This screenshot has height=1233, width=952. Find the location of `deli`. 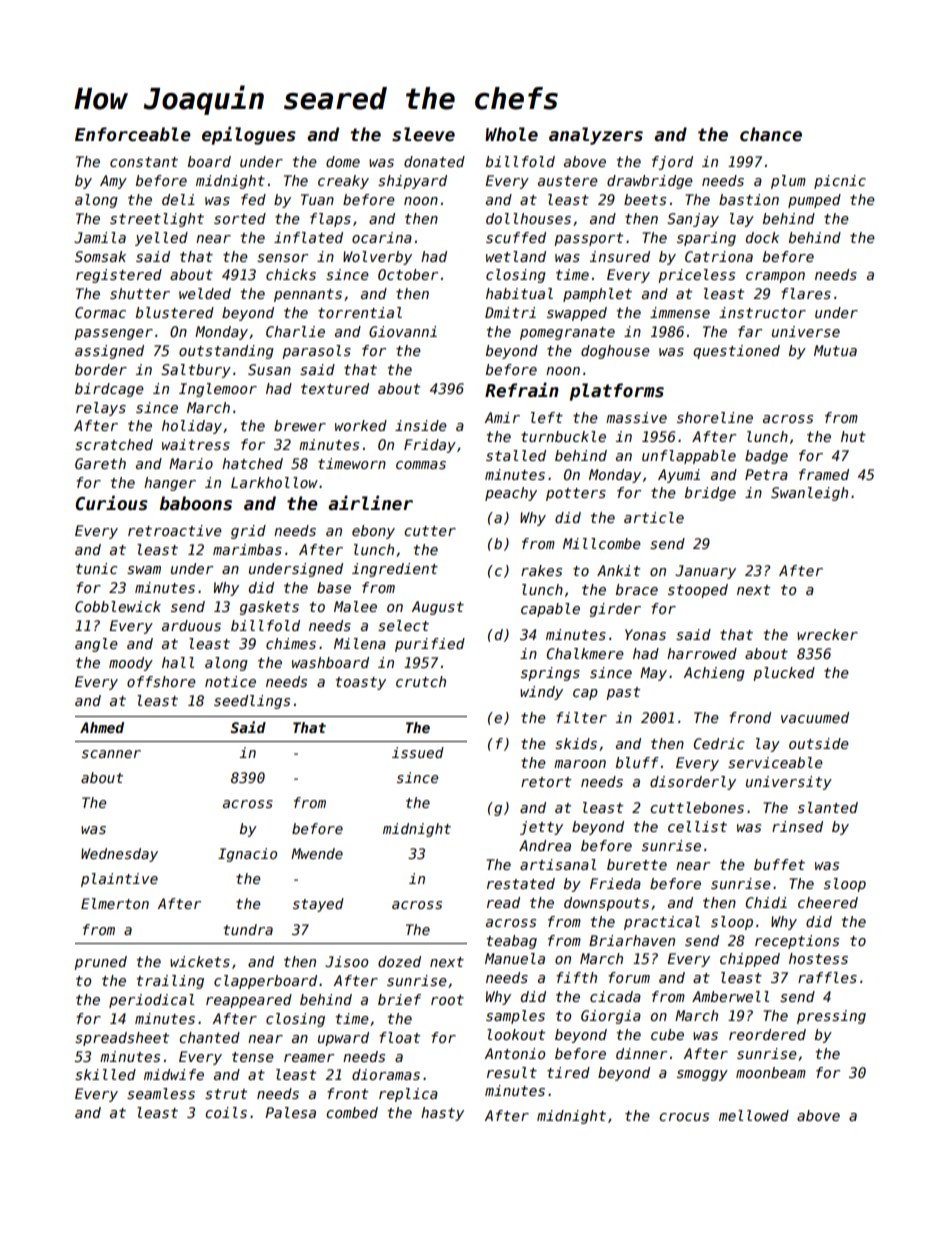

deli is located at coordinates (178, 199).
